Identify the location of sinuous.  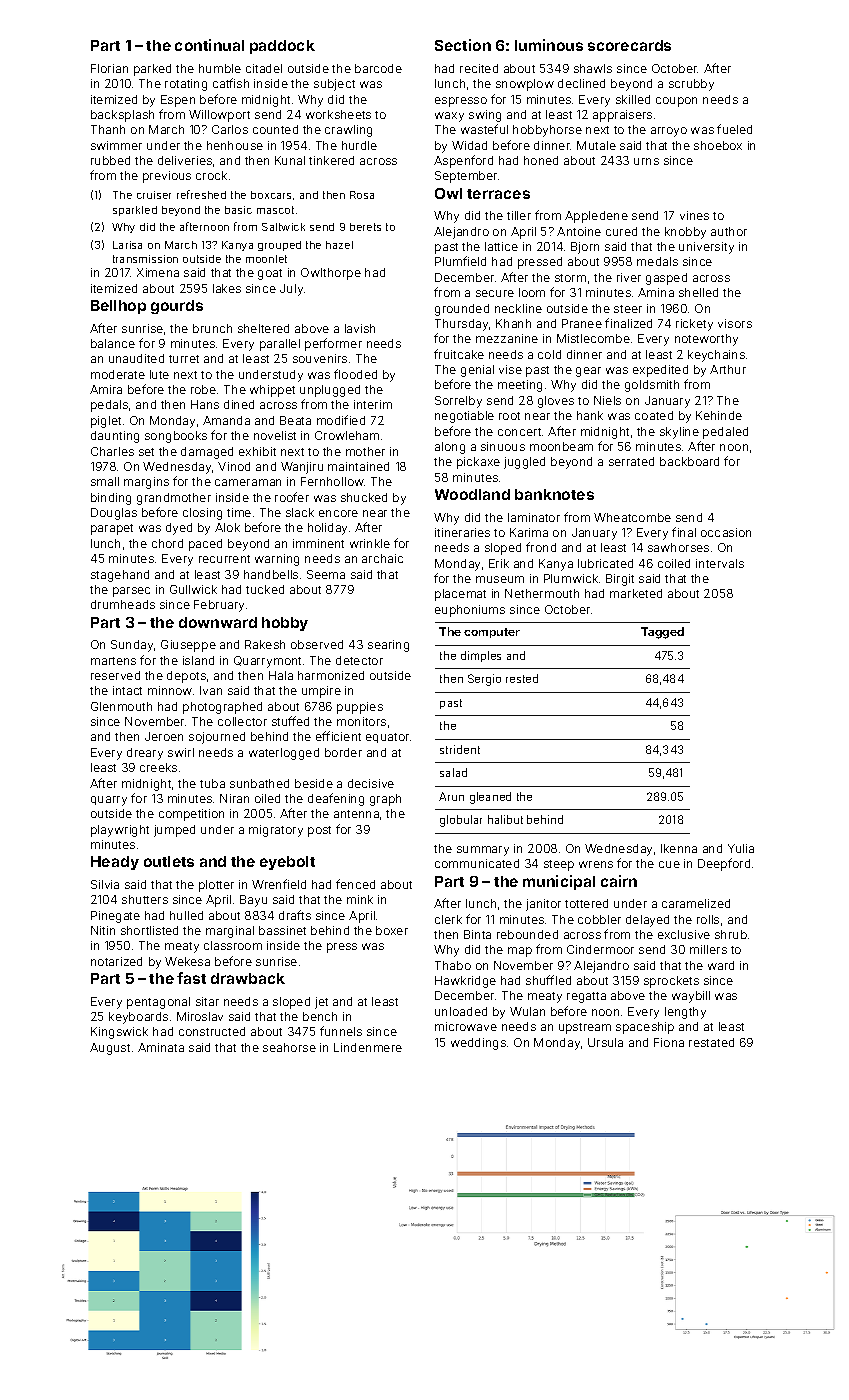
(503, 446).
